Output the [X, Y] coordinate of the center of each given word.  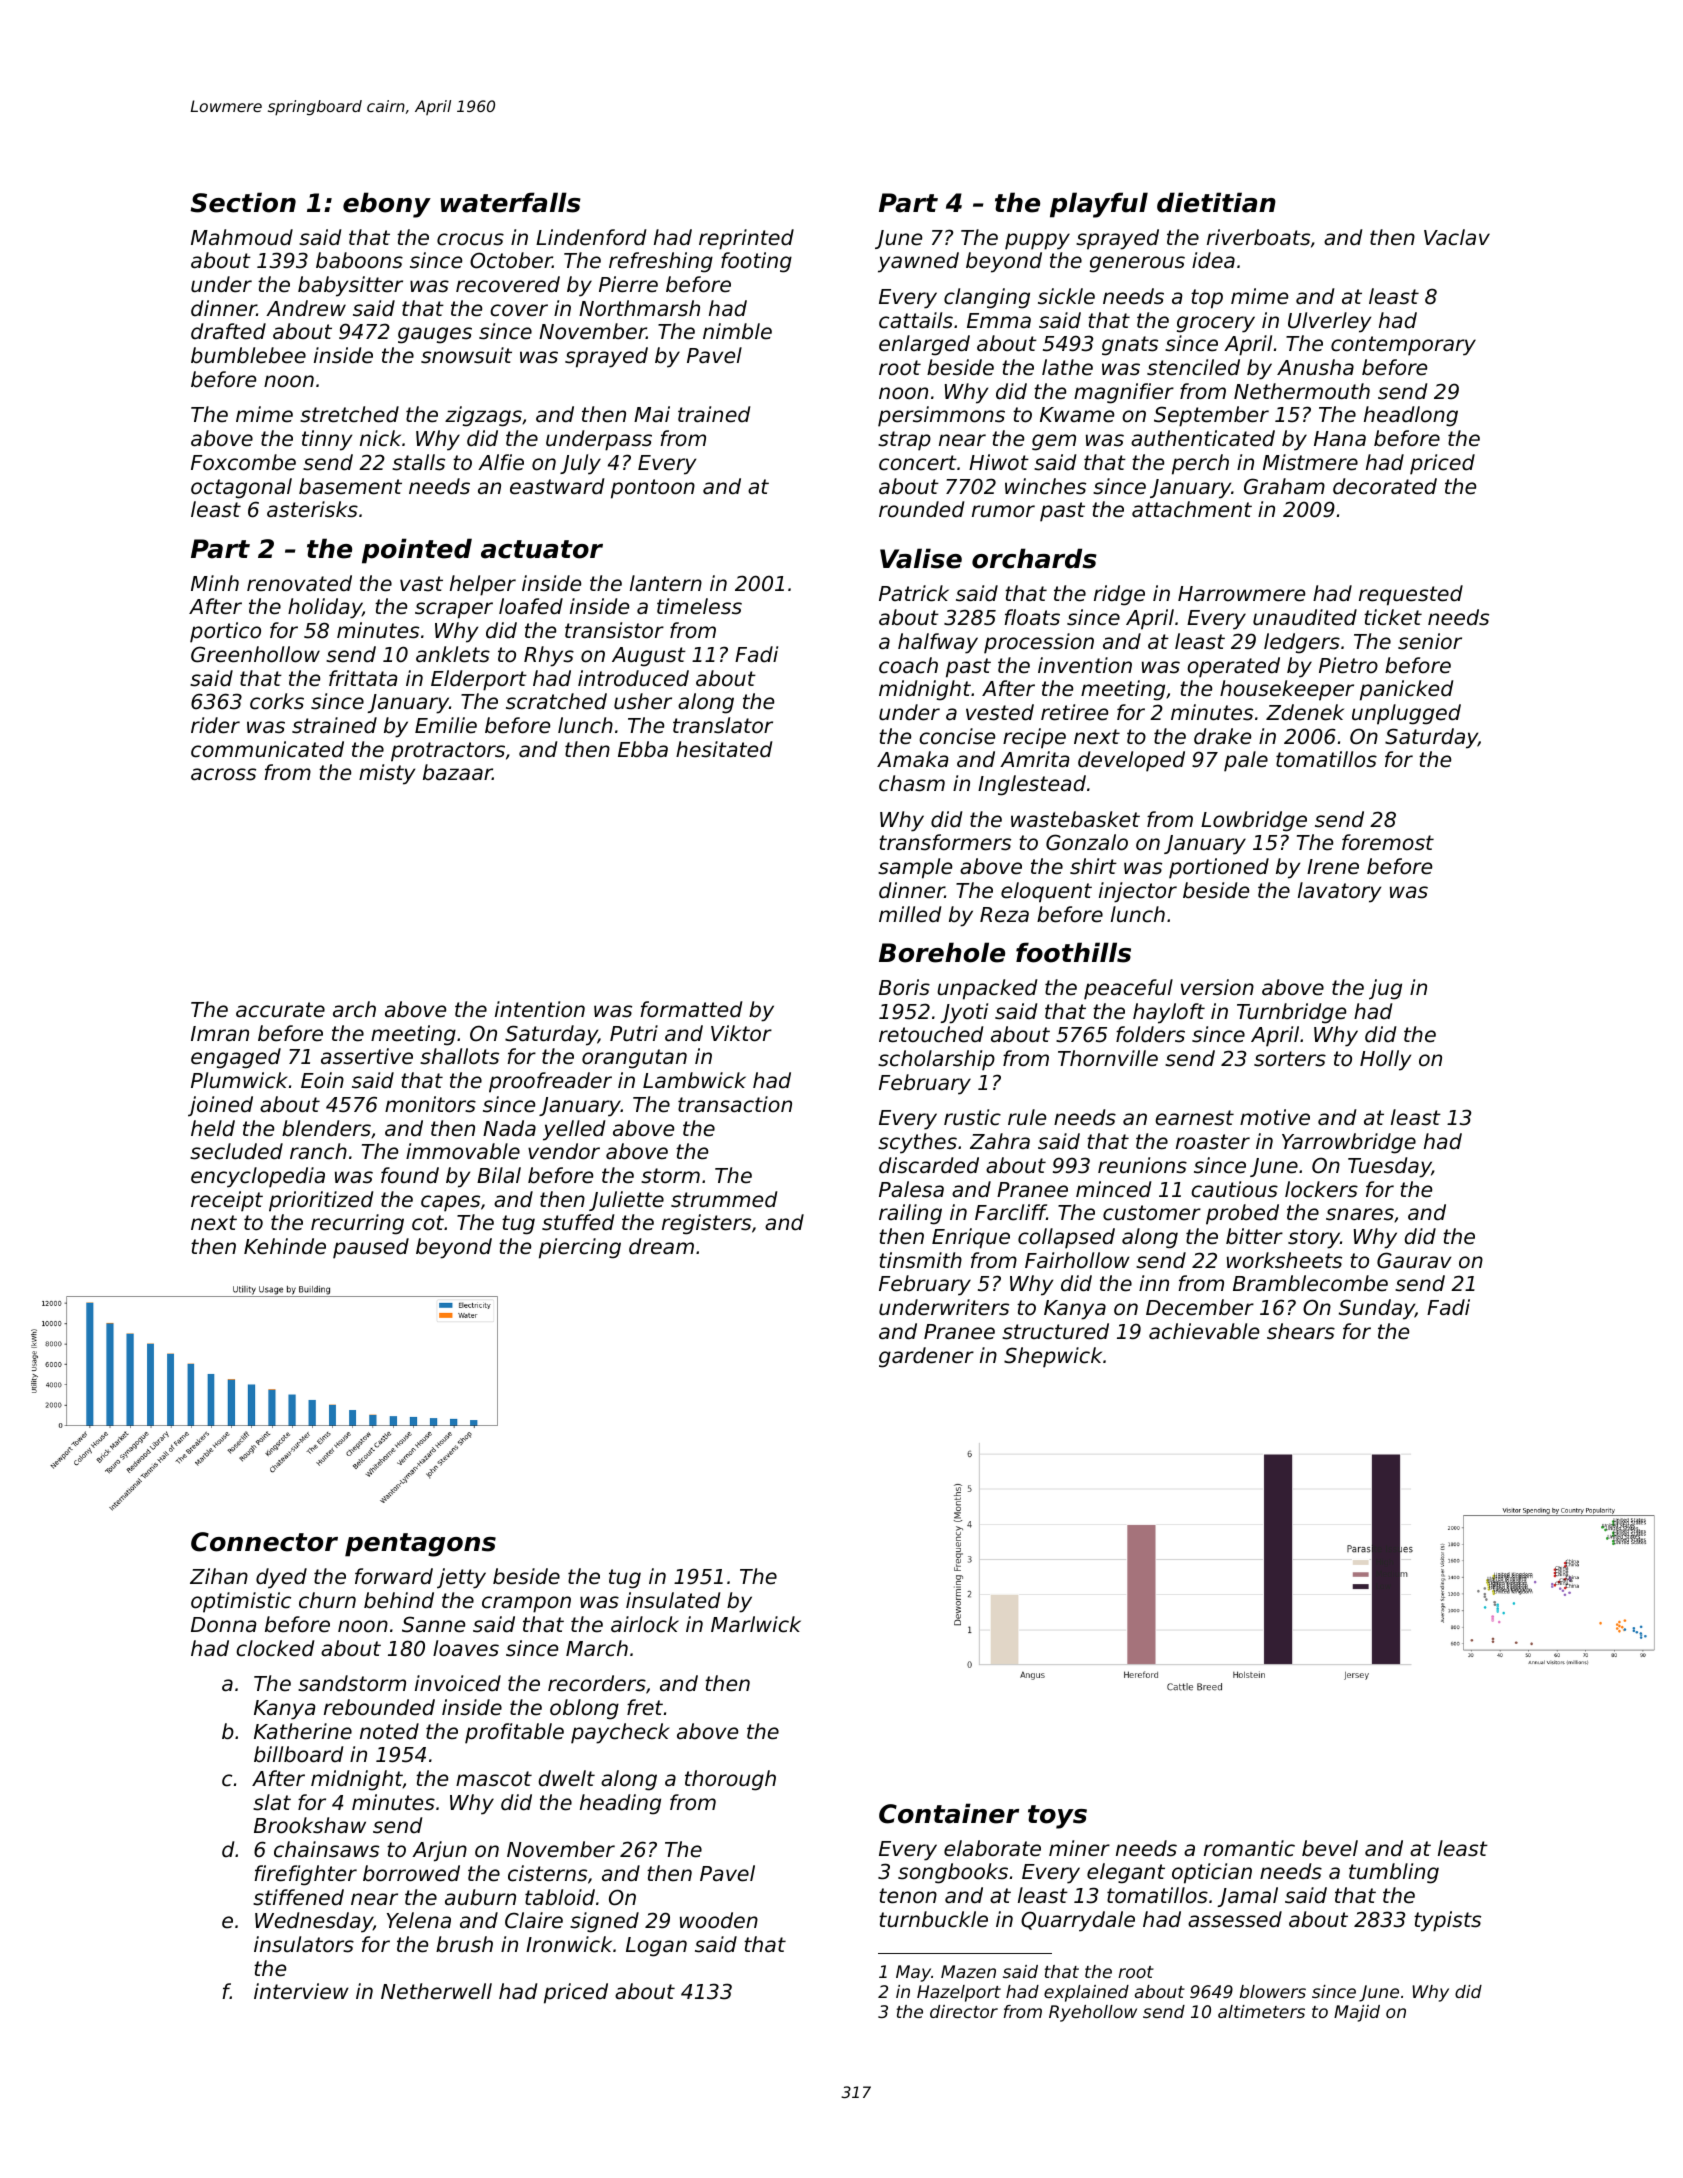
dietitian [1216, 202]
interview [301, 1991]
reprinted [746, 239]
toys [1057, 1817]
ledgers [1302, 643]
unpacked [987, 989]
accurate [280, 1010]
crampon [526, 1604]
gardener [926, 1357]
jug [1385, 989]
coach [908, 665]
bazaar [458, 772]
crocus [470, 239]
